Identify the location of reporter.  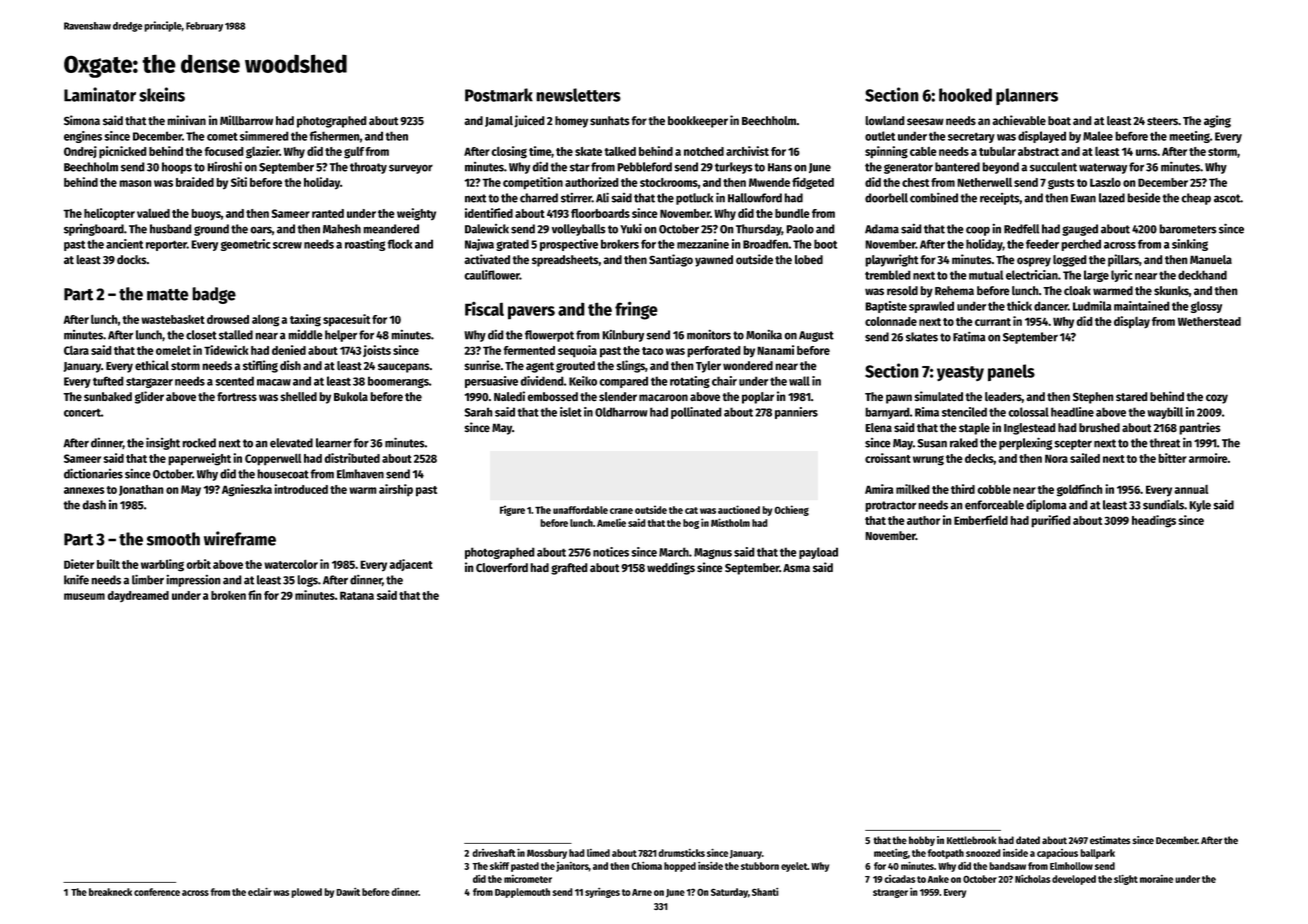
(166, 245).
